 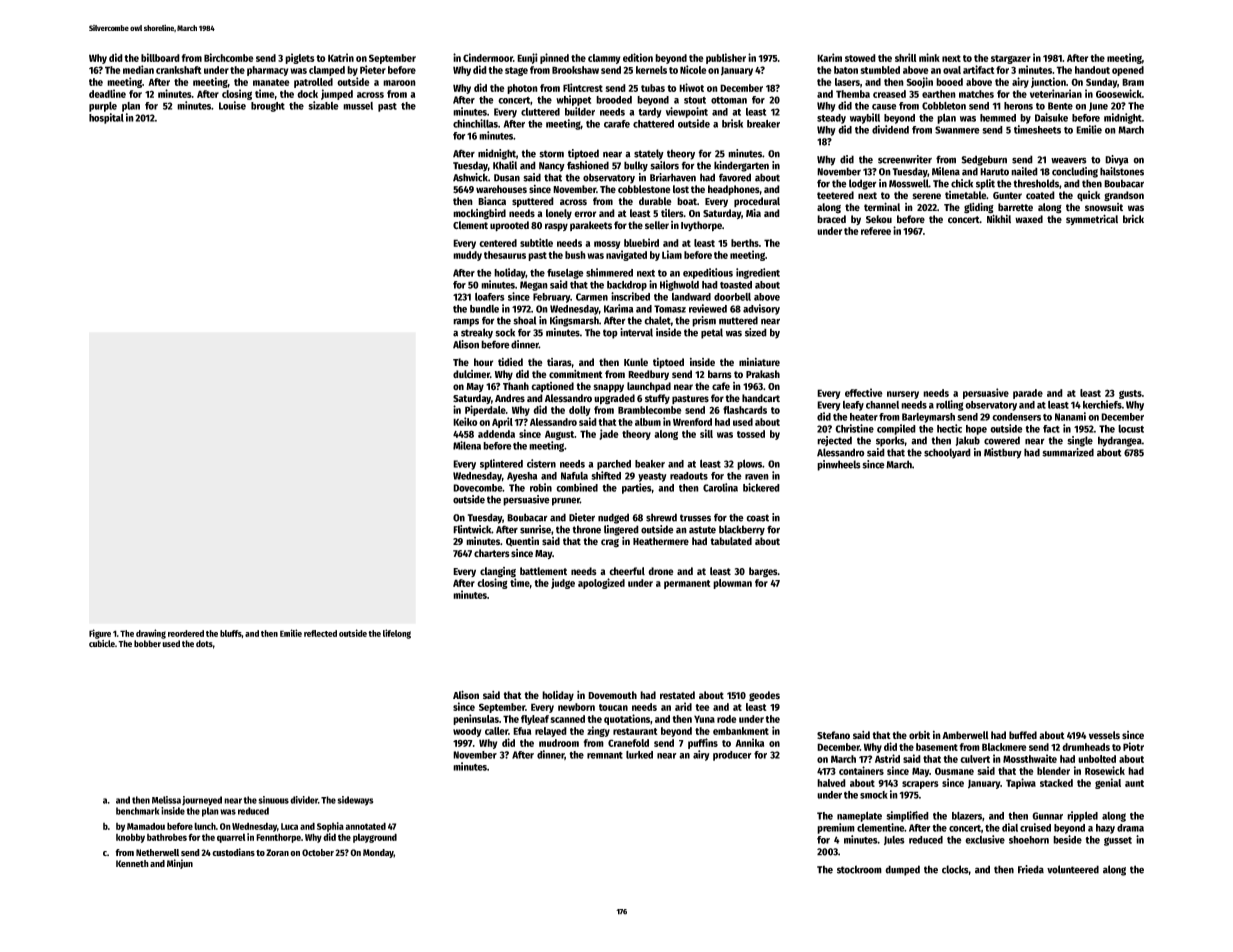 I want to click on dumped, so click(x=902, y=870).
